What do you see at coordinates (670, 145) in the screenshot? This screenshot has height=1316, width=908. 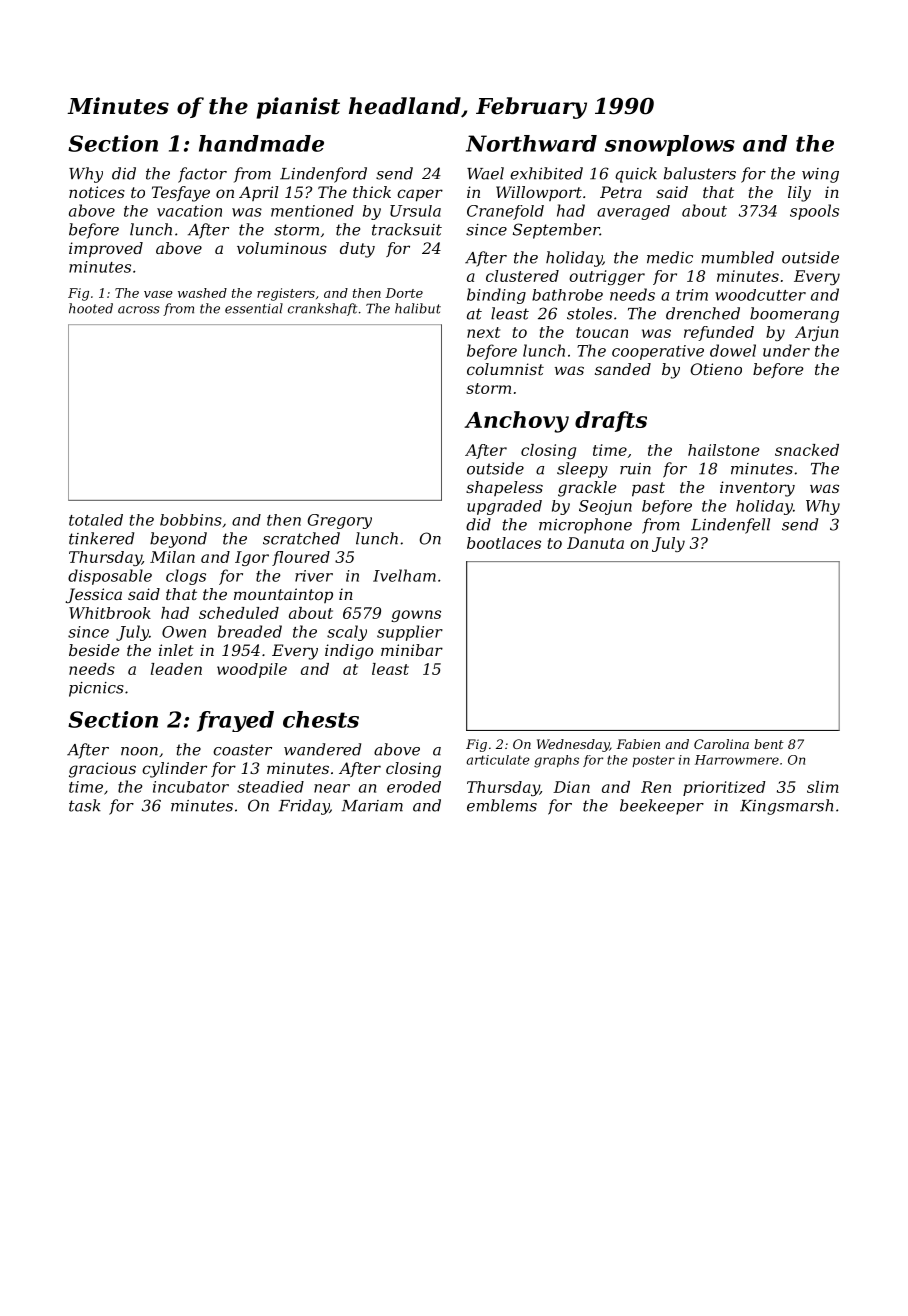 I see `snowplows` at bounding box center [670, 145].
